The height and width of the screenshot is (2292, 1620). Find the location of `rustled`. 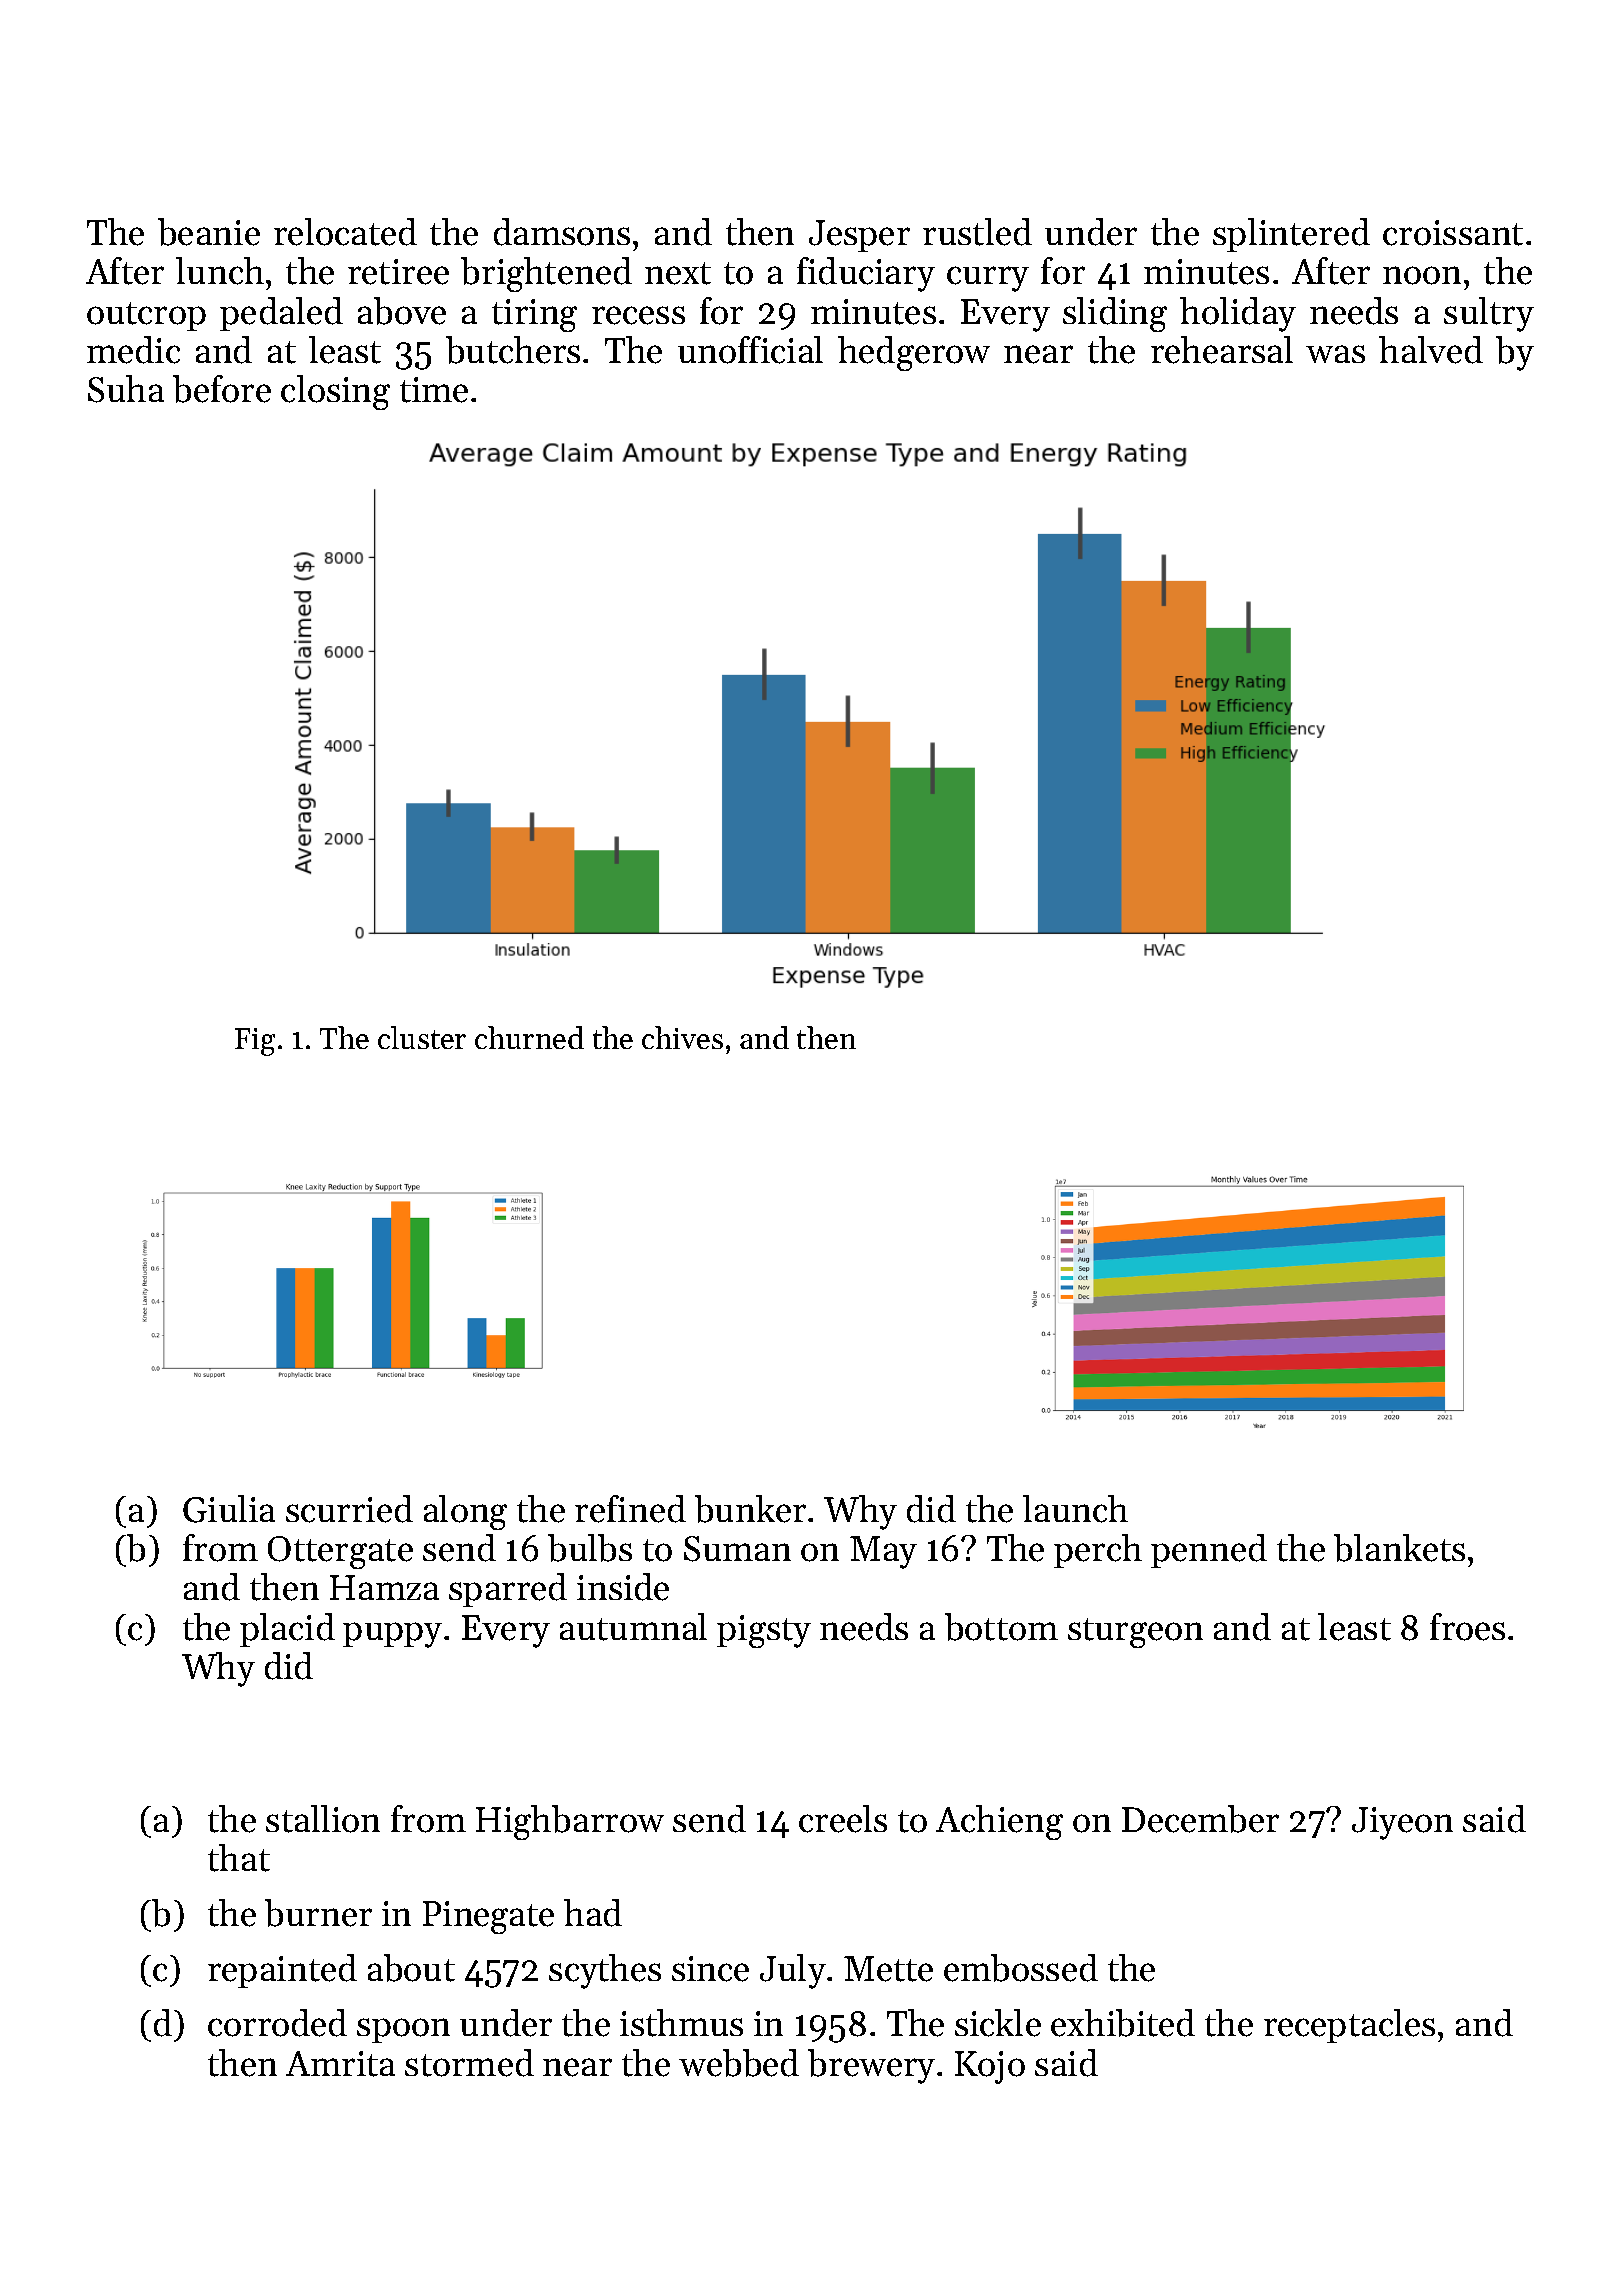

rustled is located at coordinates (977, 232).
